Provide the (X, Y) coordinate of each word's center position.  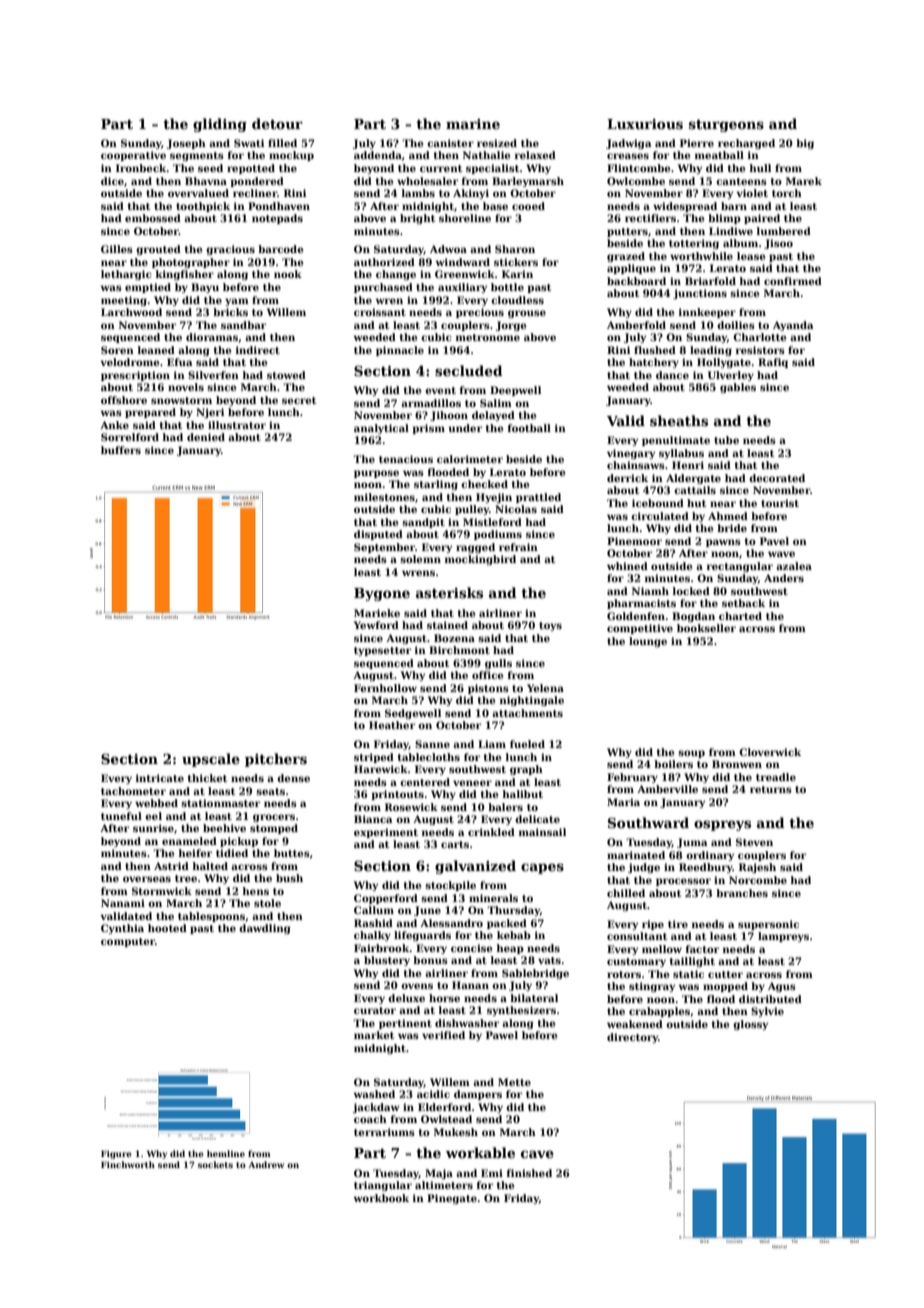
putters (627, 232)
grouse (527, 314)
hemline (226, 1153)
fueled (527, 744)
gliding (220, 125)
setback (743, 603)
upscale (211, 760)
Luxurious (645, 124)
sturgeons (726, 126)
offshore (124, 400)
